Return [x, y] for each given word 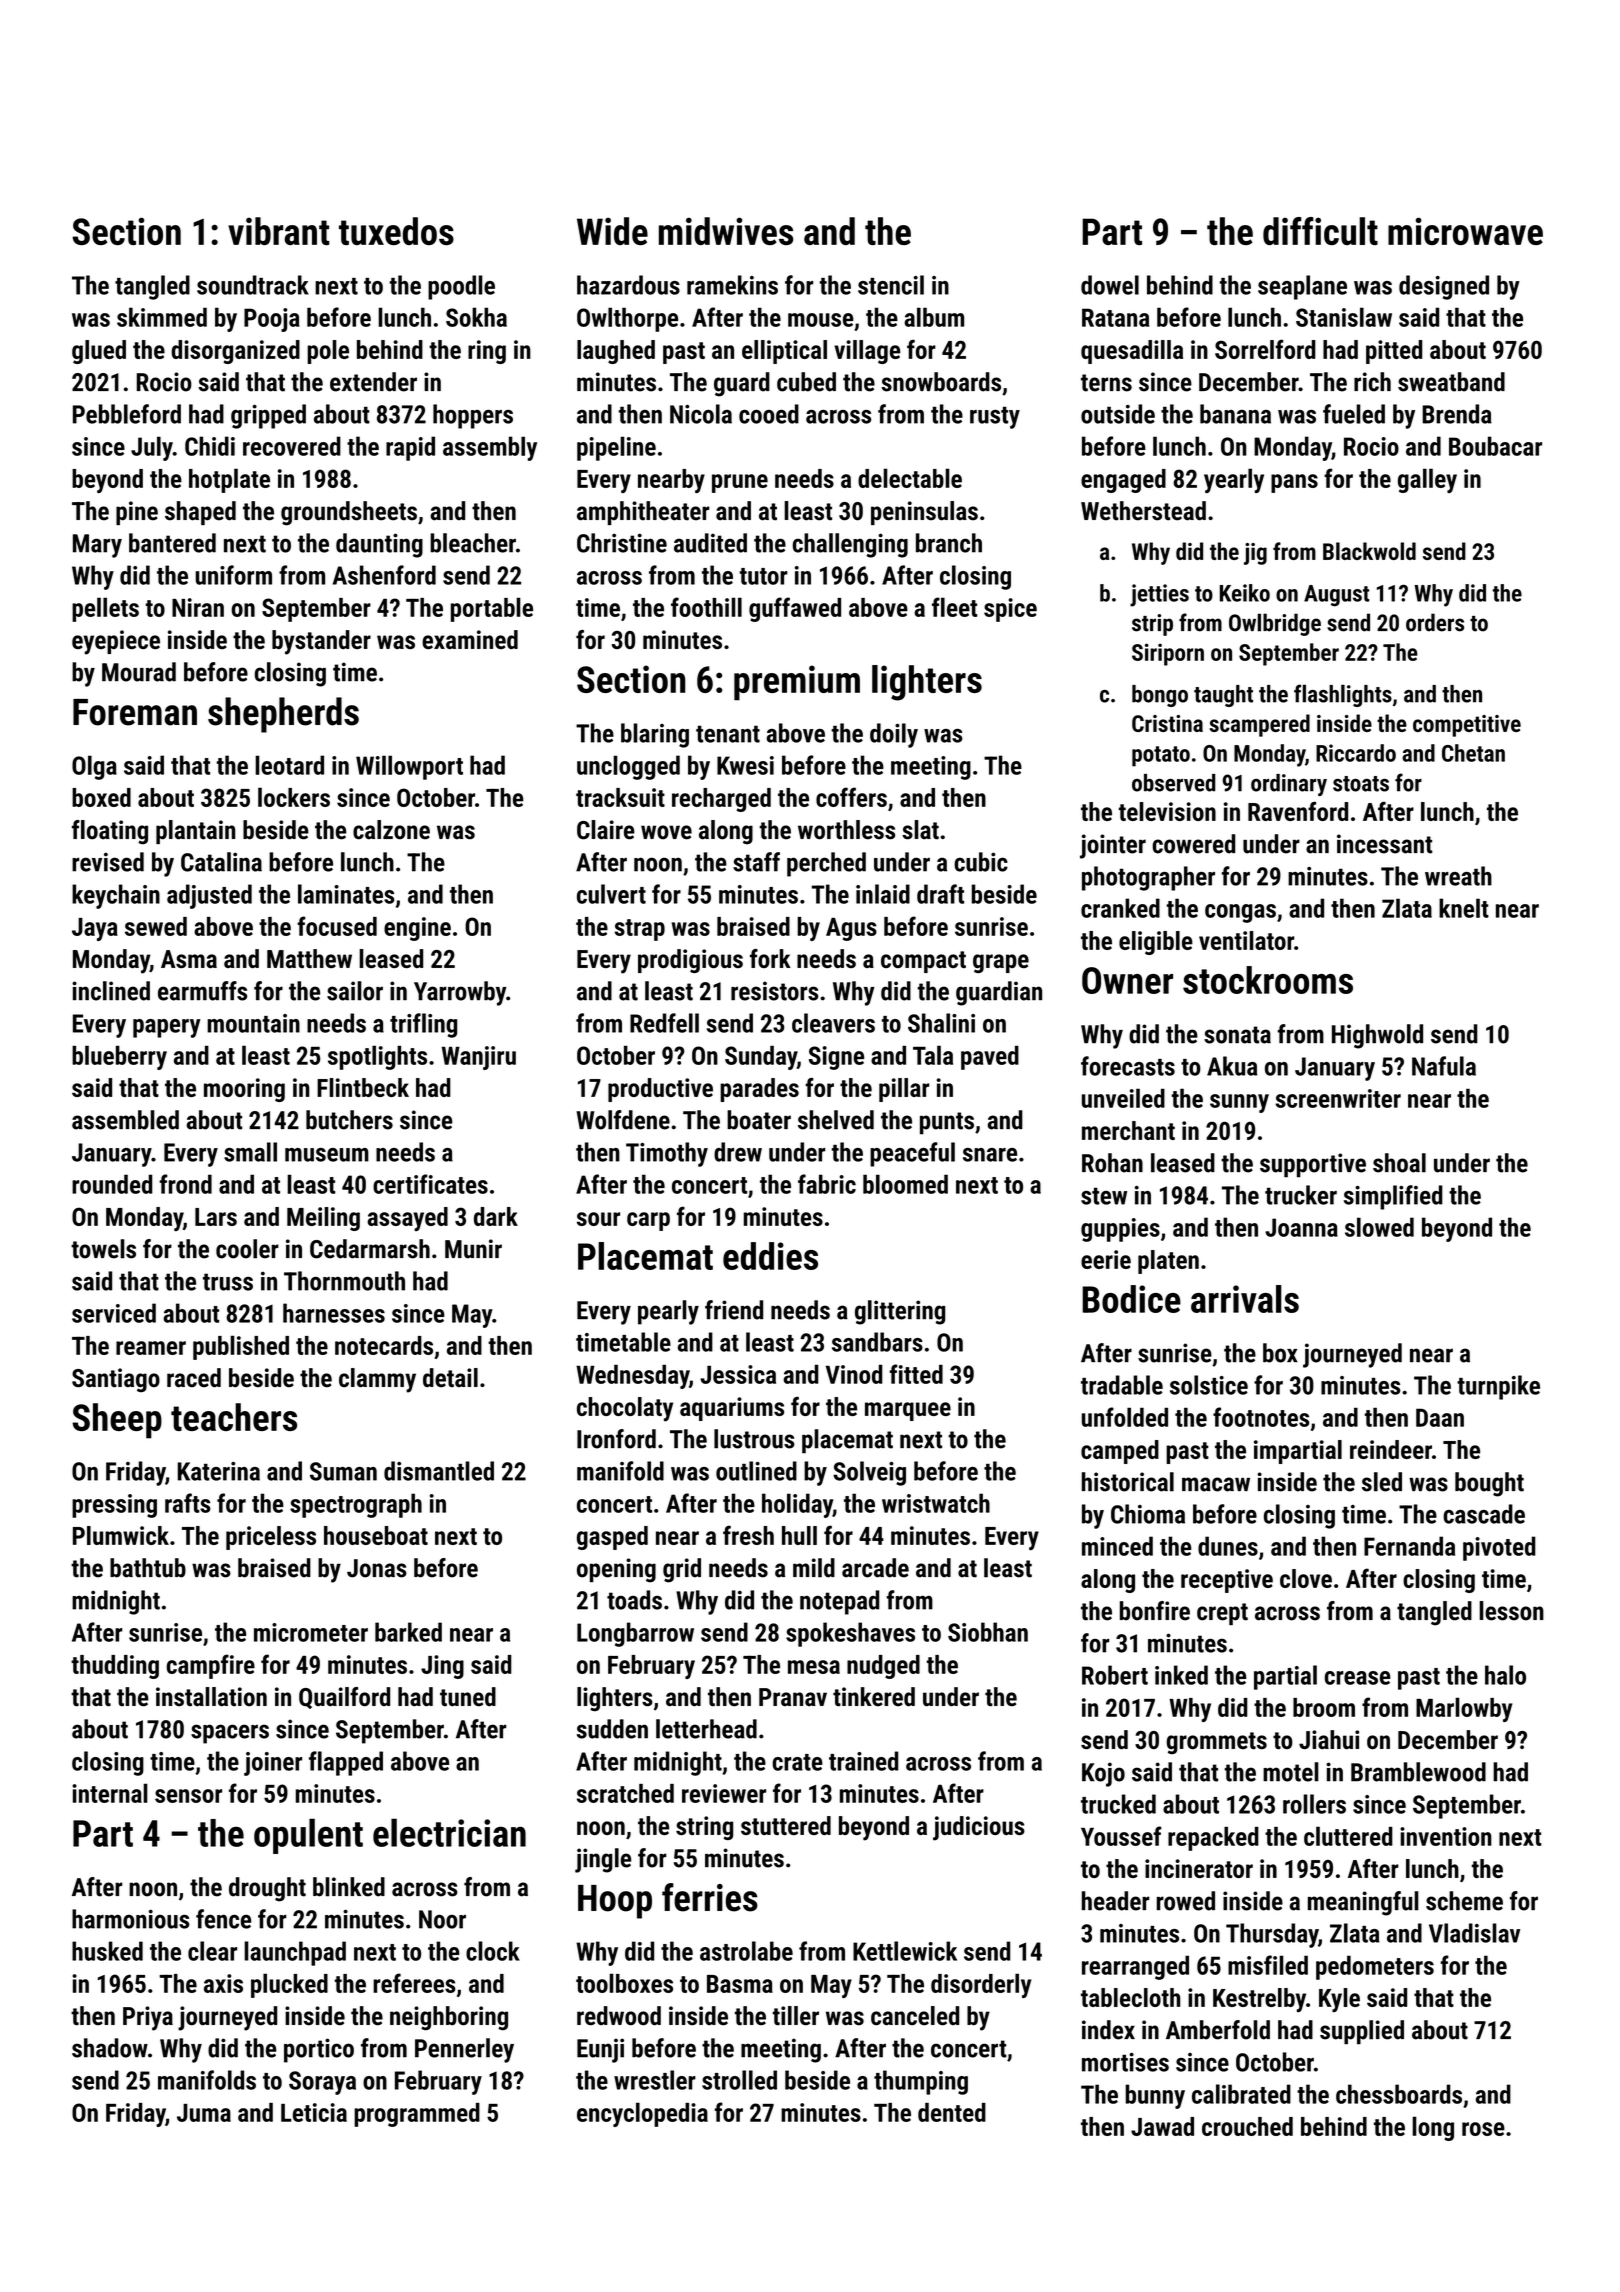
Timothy [667, 1154]
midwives [726, 231]
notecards [384, 1345]
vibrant [279, 231]
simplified [1393, 1197]
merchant [1128, 1130]
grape [1001, 963]
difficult [1320, 231]
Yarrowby [460, 993]
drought [267, 1889]
